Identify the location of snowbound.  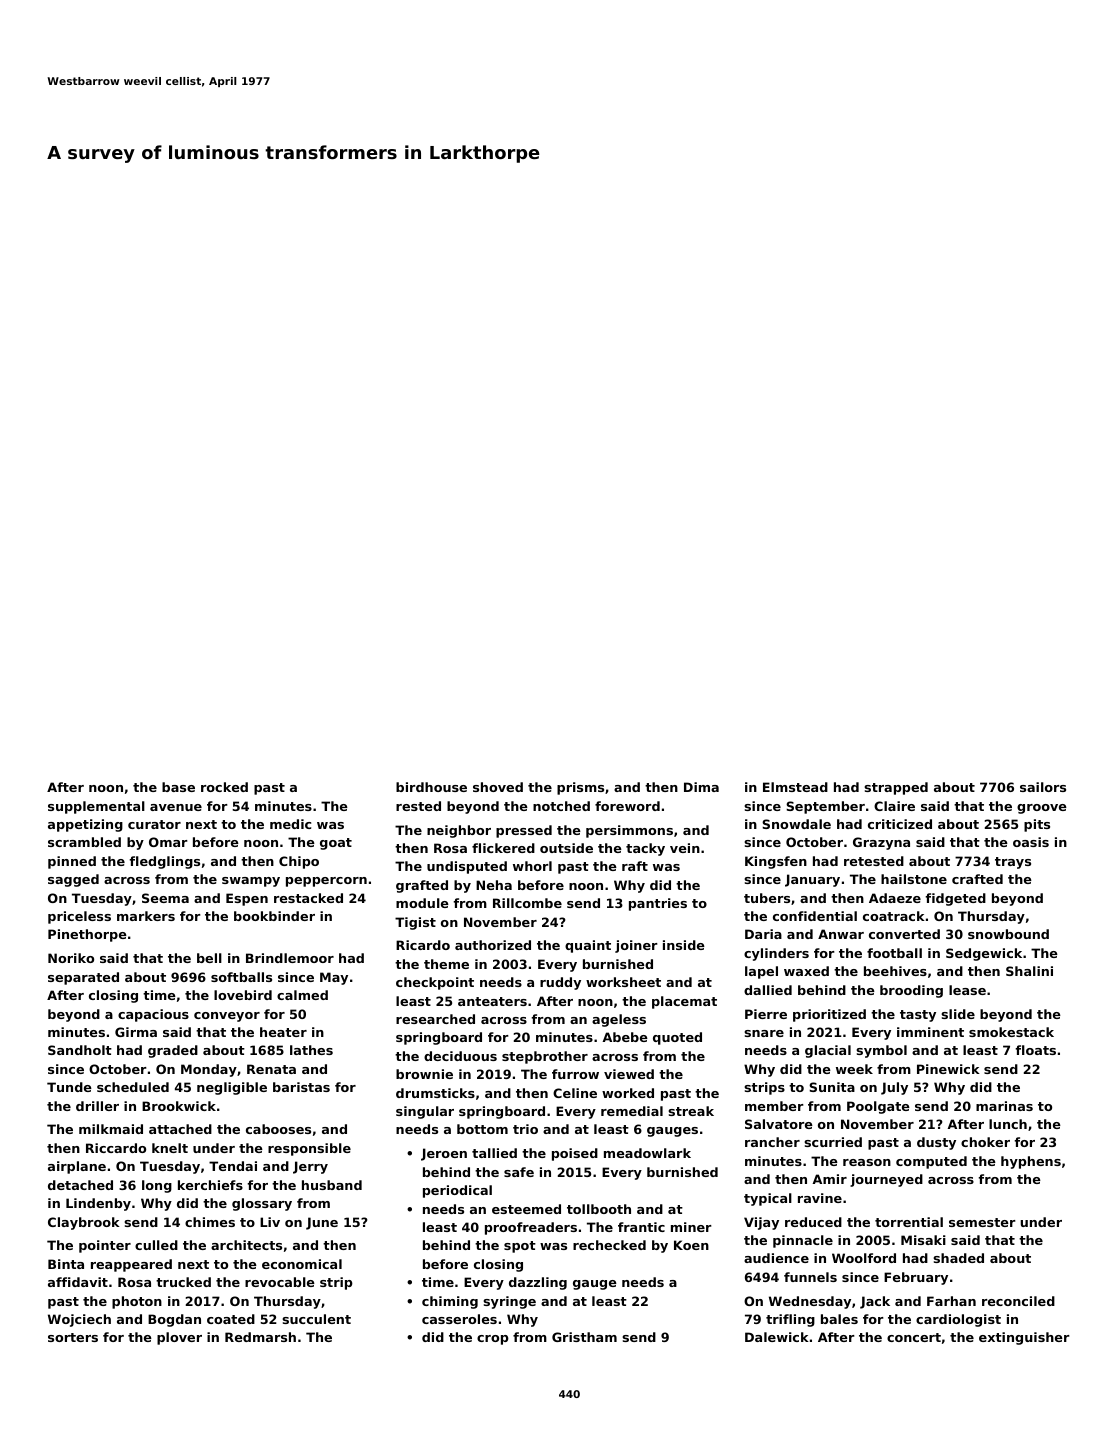
(1008, 934).
